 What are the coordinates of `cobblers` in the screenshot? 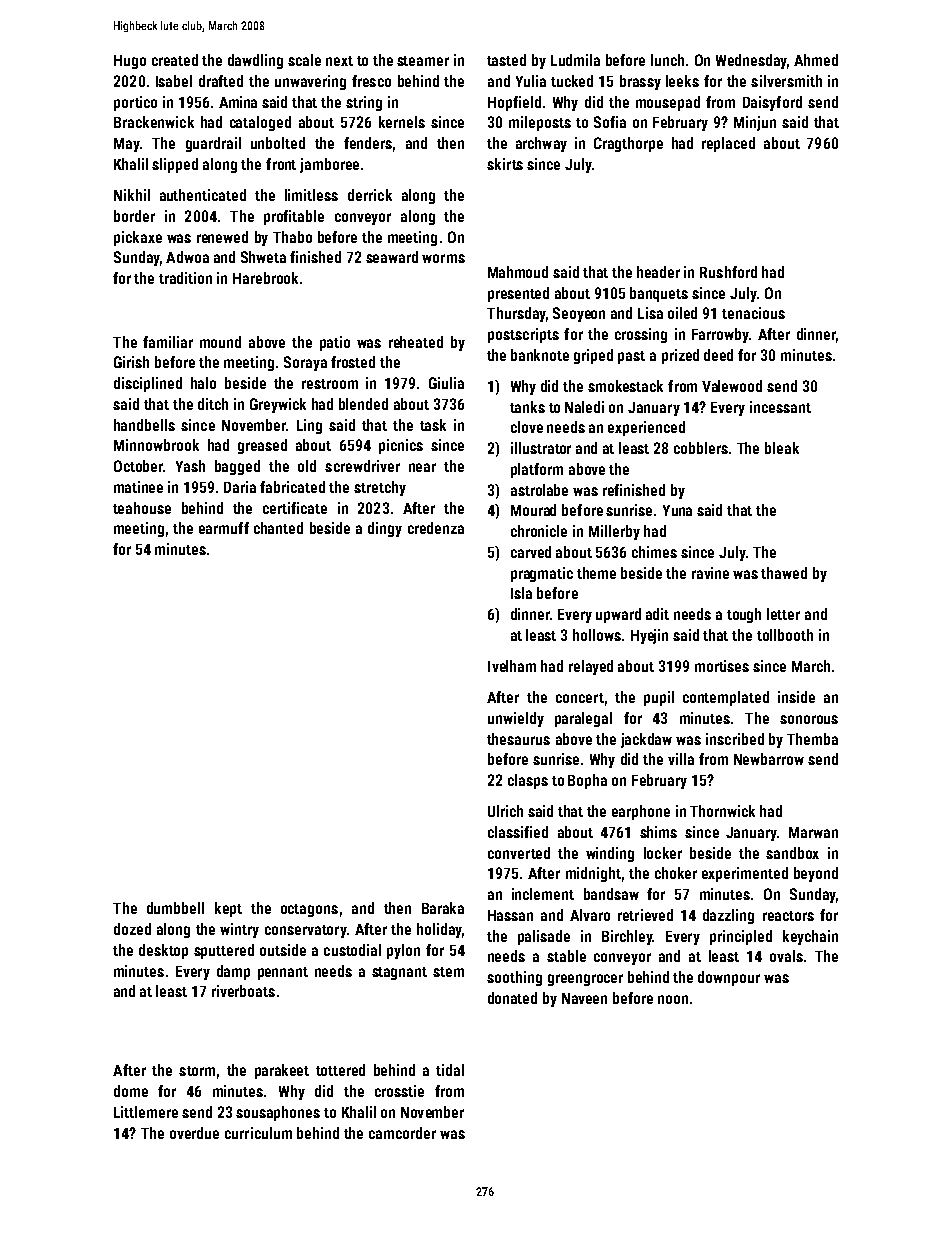 It's located at (701, 448).
